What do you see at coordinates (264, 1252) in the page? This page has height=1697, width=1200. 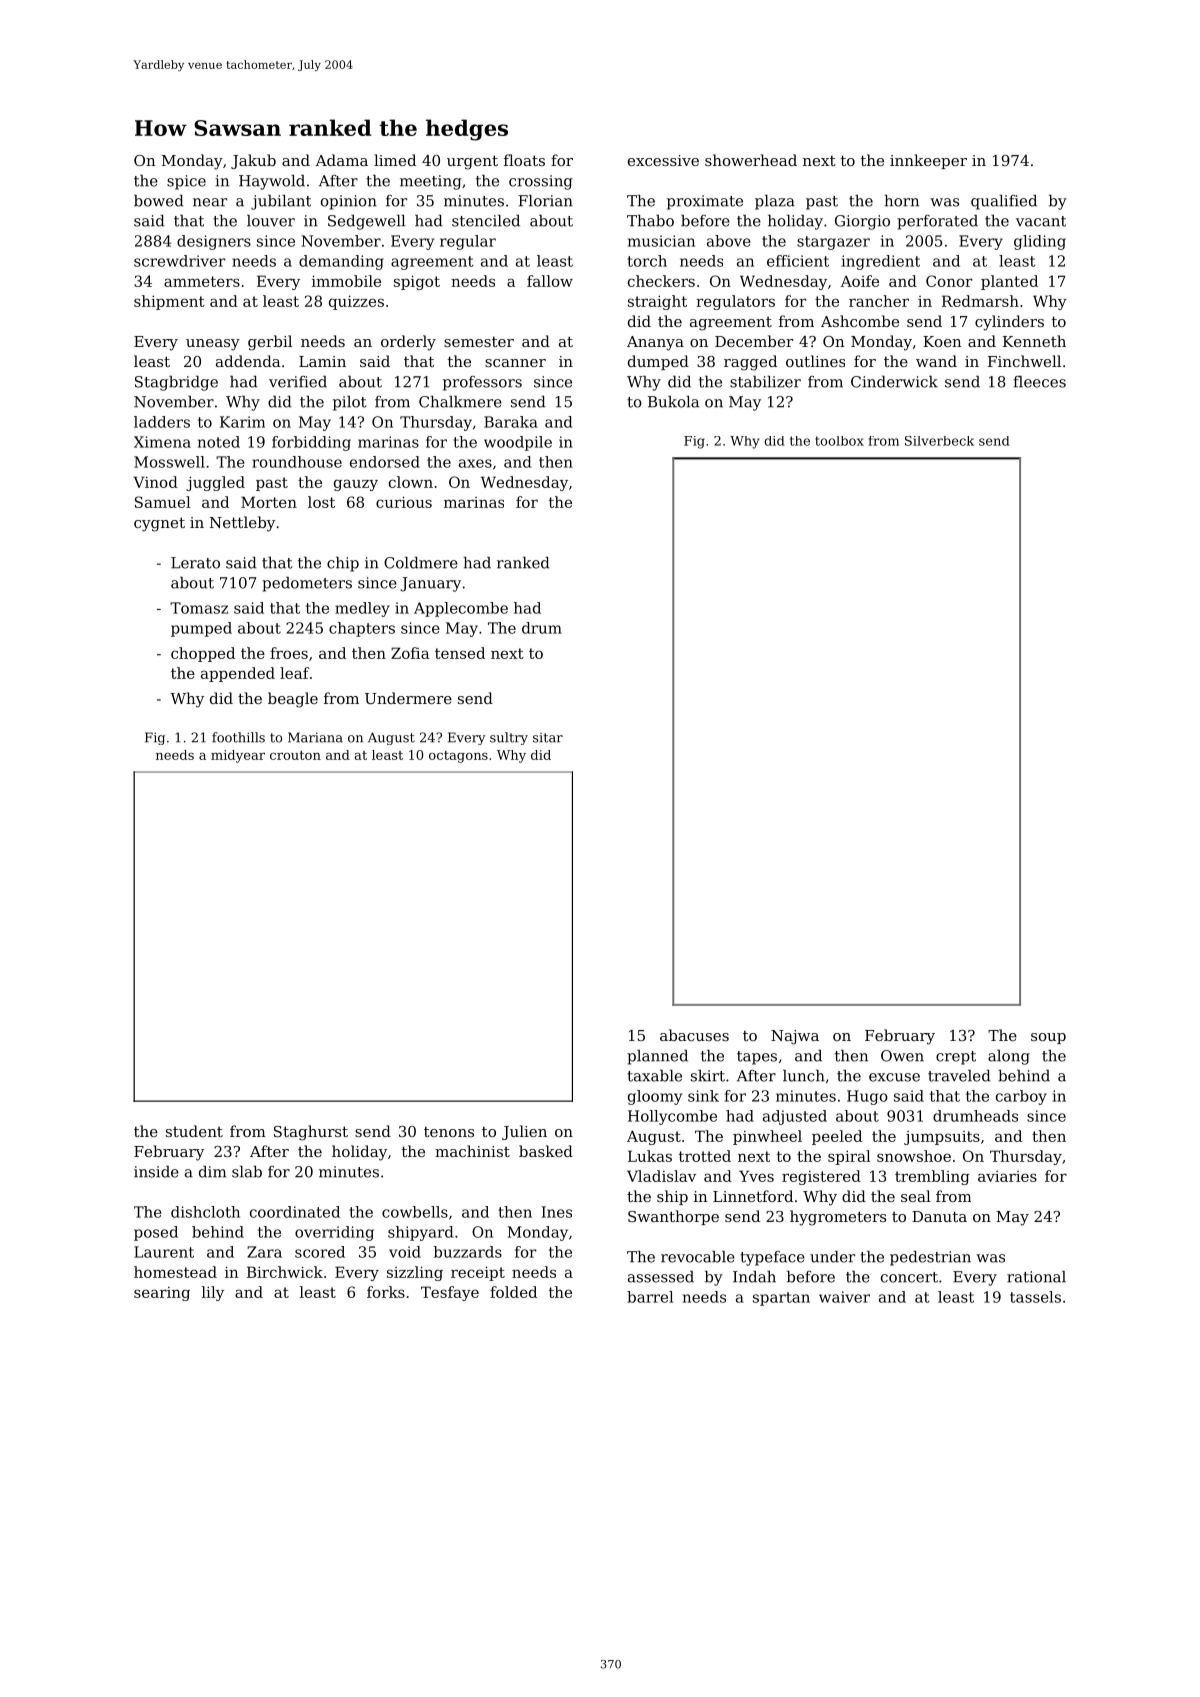 I see `Zara` at bounding box center [264, 1252].
